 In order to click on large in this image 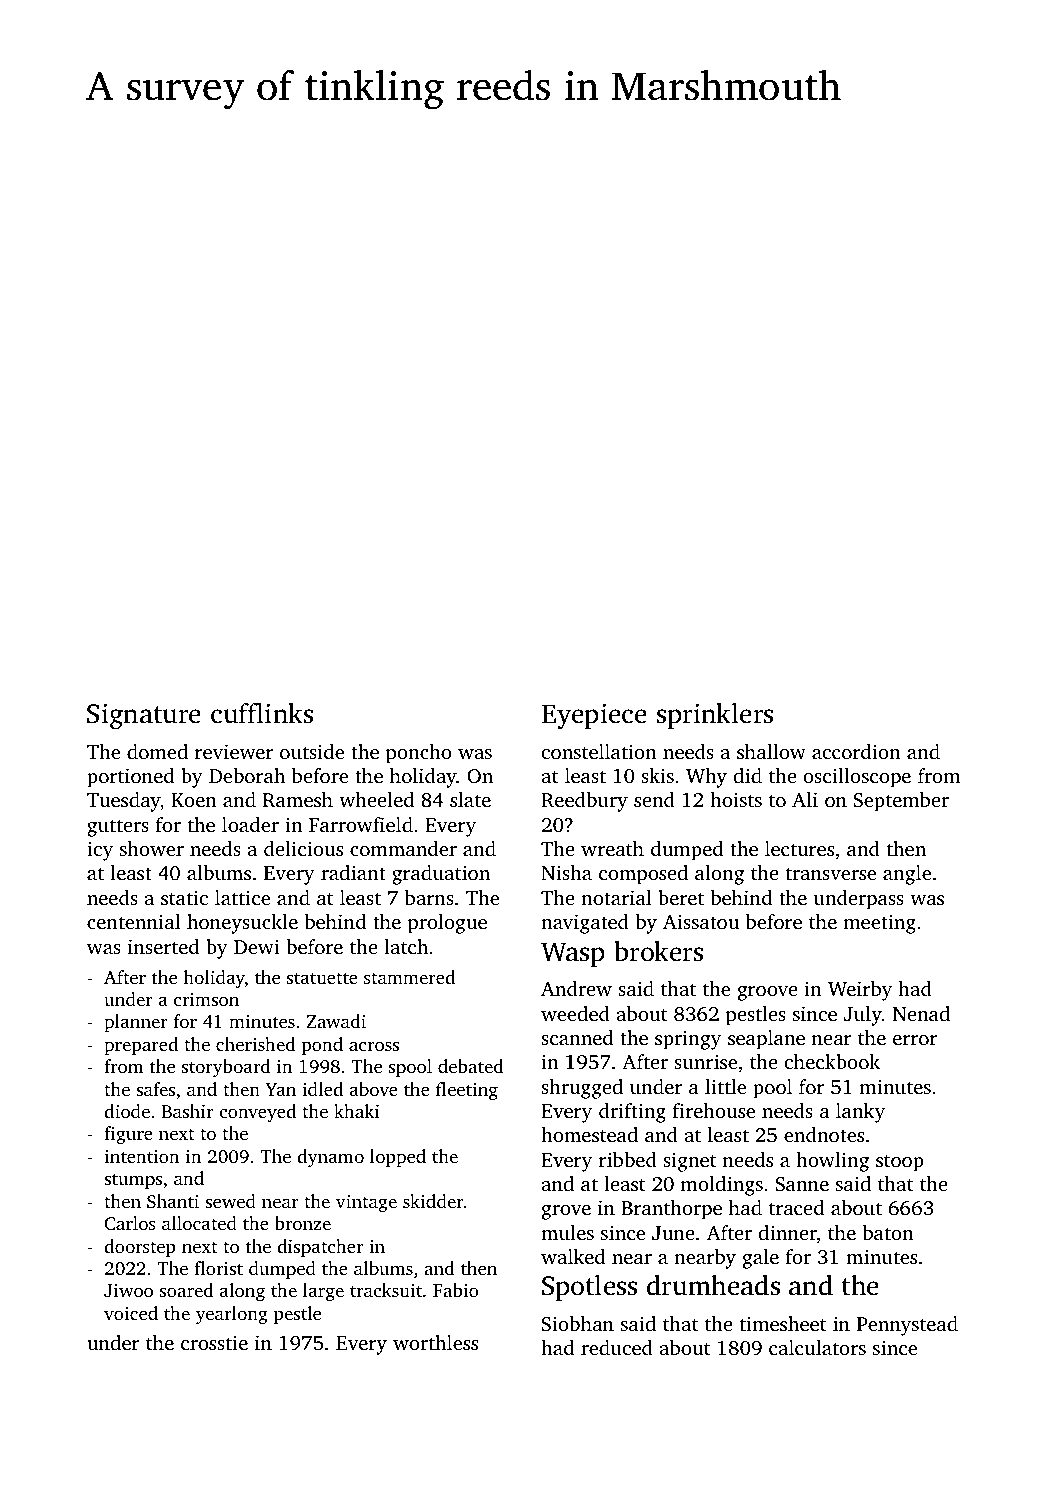, I will do `click(323, 1292)`.
